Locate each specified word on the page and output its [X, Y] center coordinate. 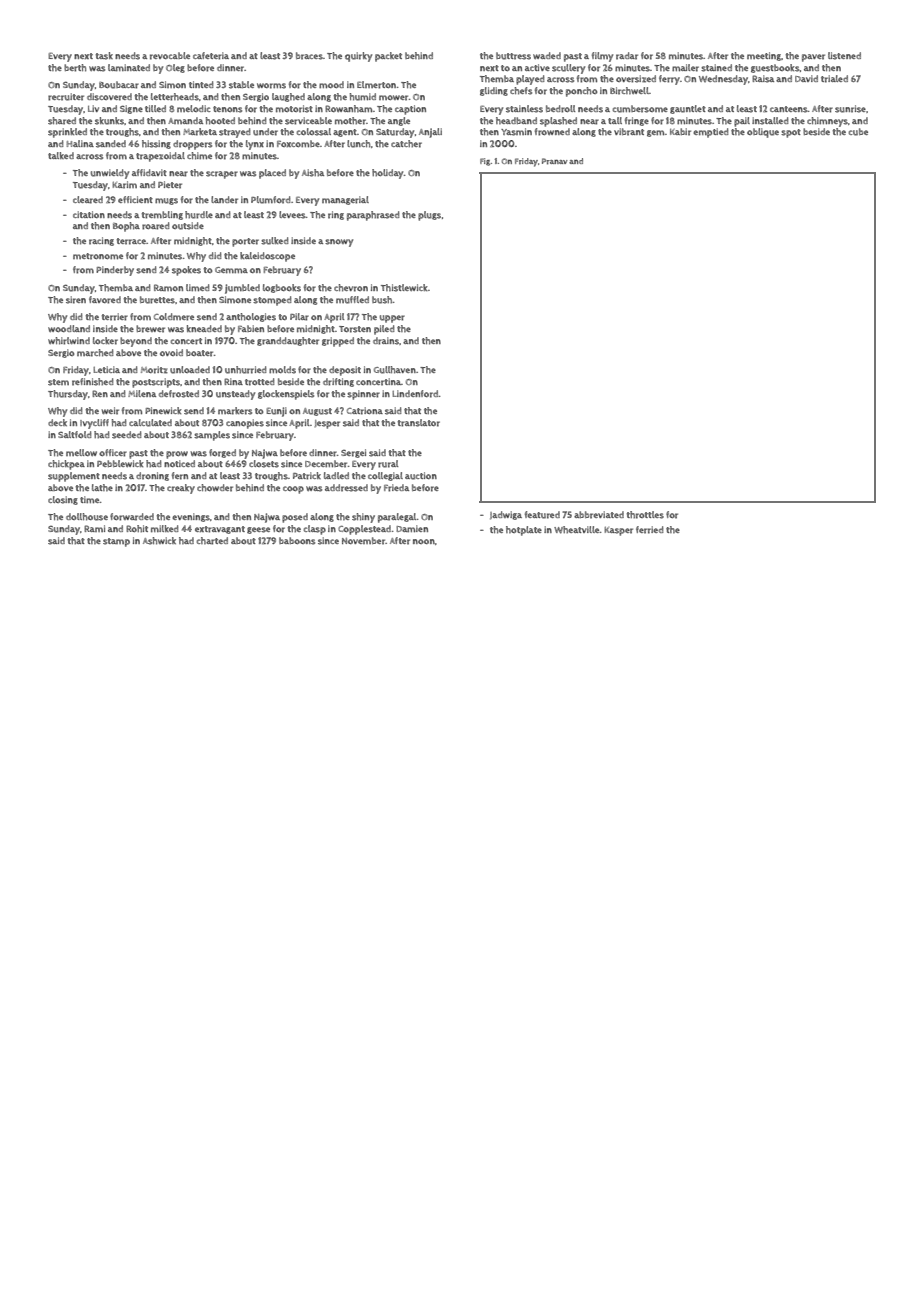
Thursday [68, 395]
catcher [406, 144]
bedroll [560, 109]
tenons [227, 109]
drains [386, 341]
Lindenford [415, 394]
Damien [412, 528]
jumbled [242, 289]
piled [384, 330]
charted [212, 541]
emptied [711, 133]
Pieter [170, 185]
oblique [763, 133]
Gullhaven [395, 370]
